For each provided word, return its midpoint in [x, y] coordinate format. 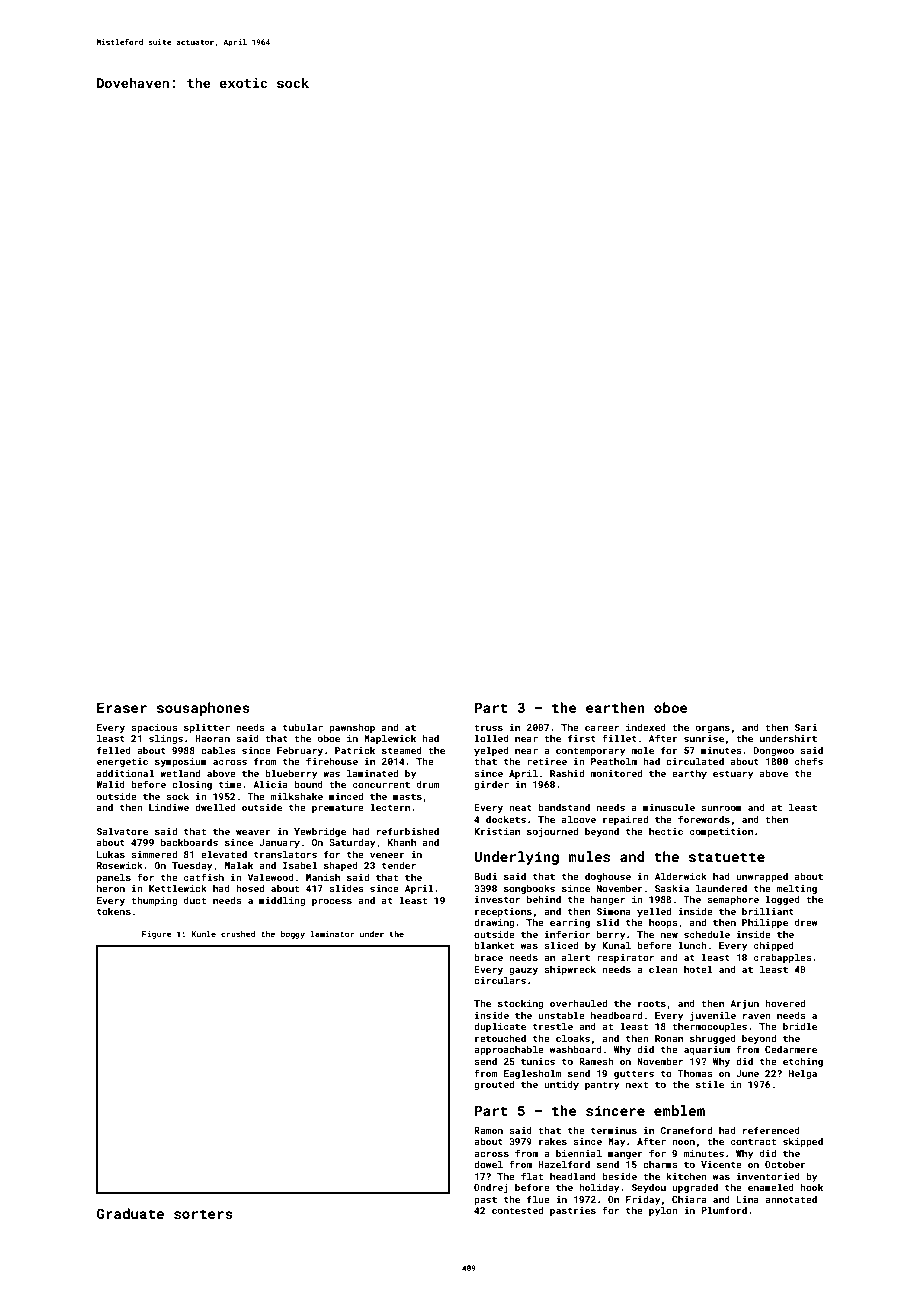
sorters [203, 1214]
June [747, 1073]
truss [488, 727]
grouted [494, 1085]
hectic [666, 831]
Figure [157, 935]
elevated [224, 854]
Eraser [122, 708]
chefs [809, 761]
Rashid [567, 773]
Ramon [488, 1130]
